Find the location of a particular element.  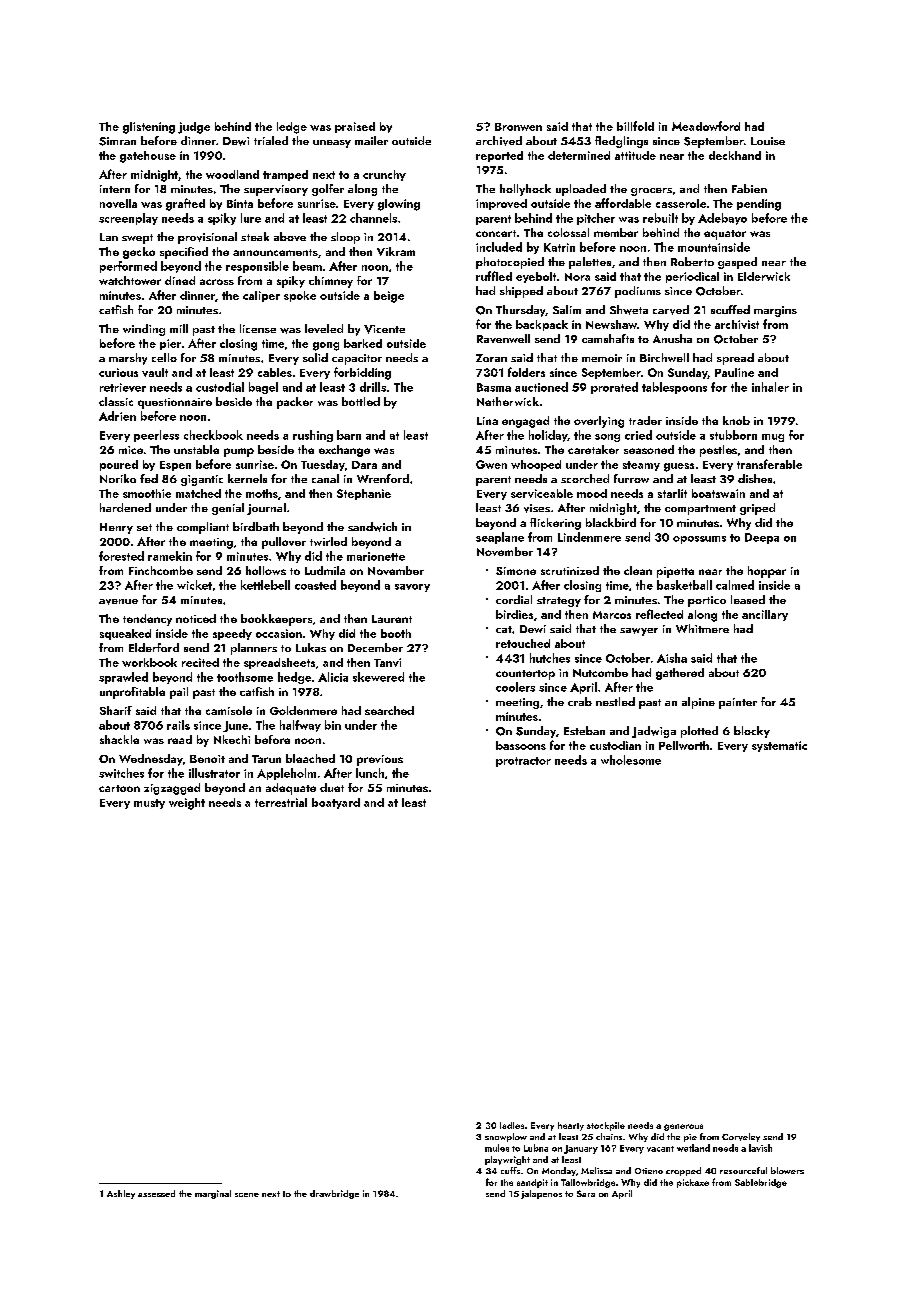

seaplane is located at coordinates (500, 538).
